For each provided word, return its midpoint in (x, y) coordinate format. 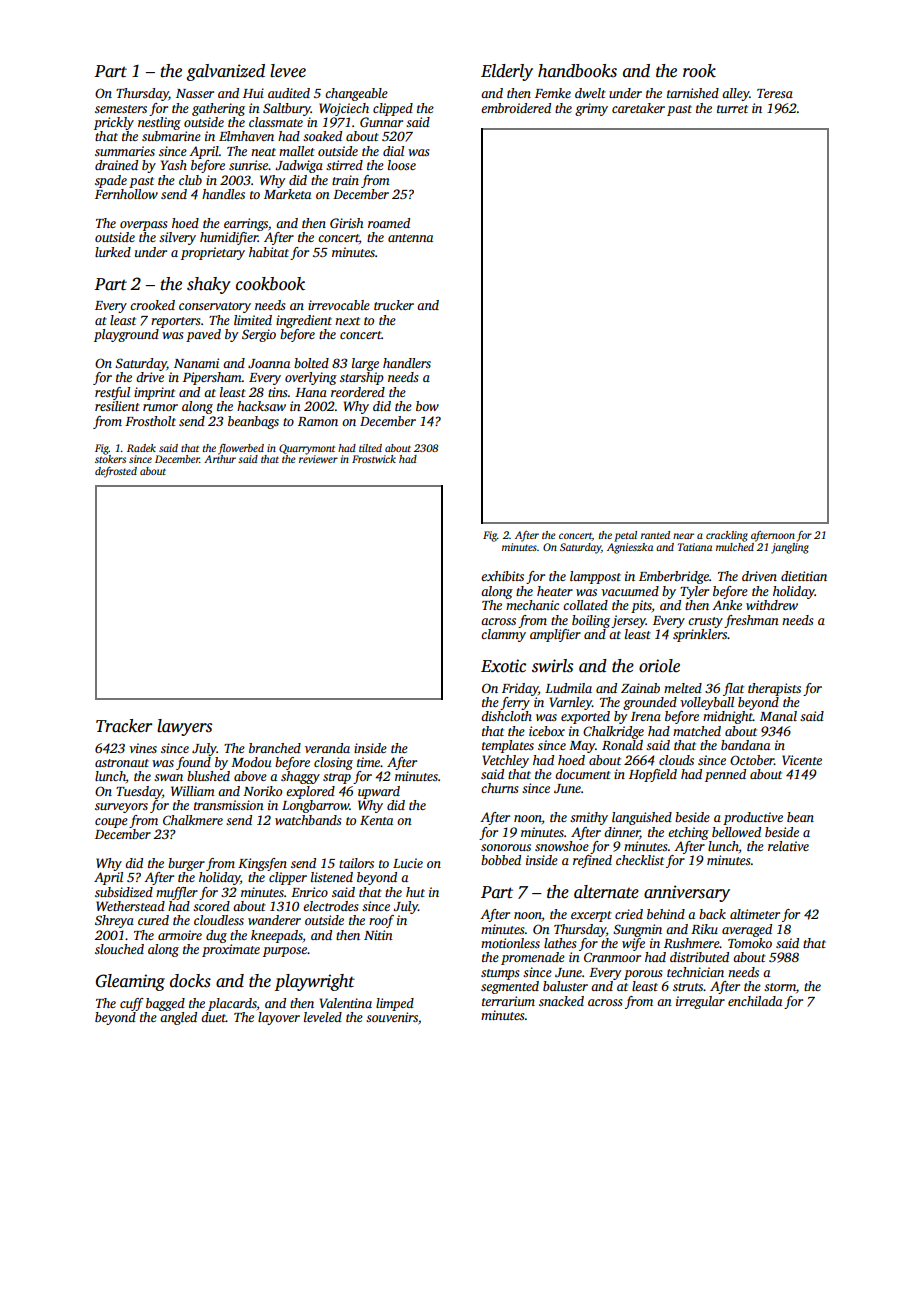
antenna (410, 238)
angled (178, 1018)
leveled (323, 1017)
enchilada (755, 1001)
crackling (727, 536)
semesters (121, 109)
